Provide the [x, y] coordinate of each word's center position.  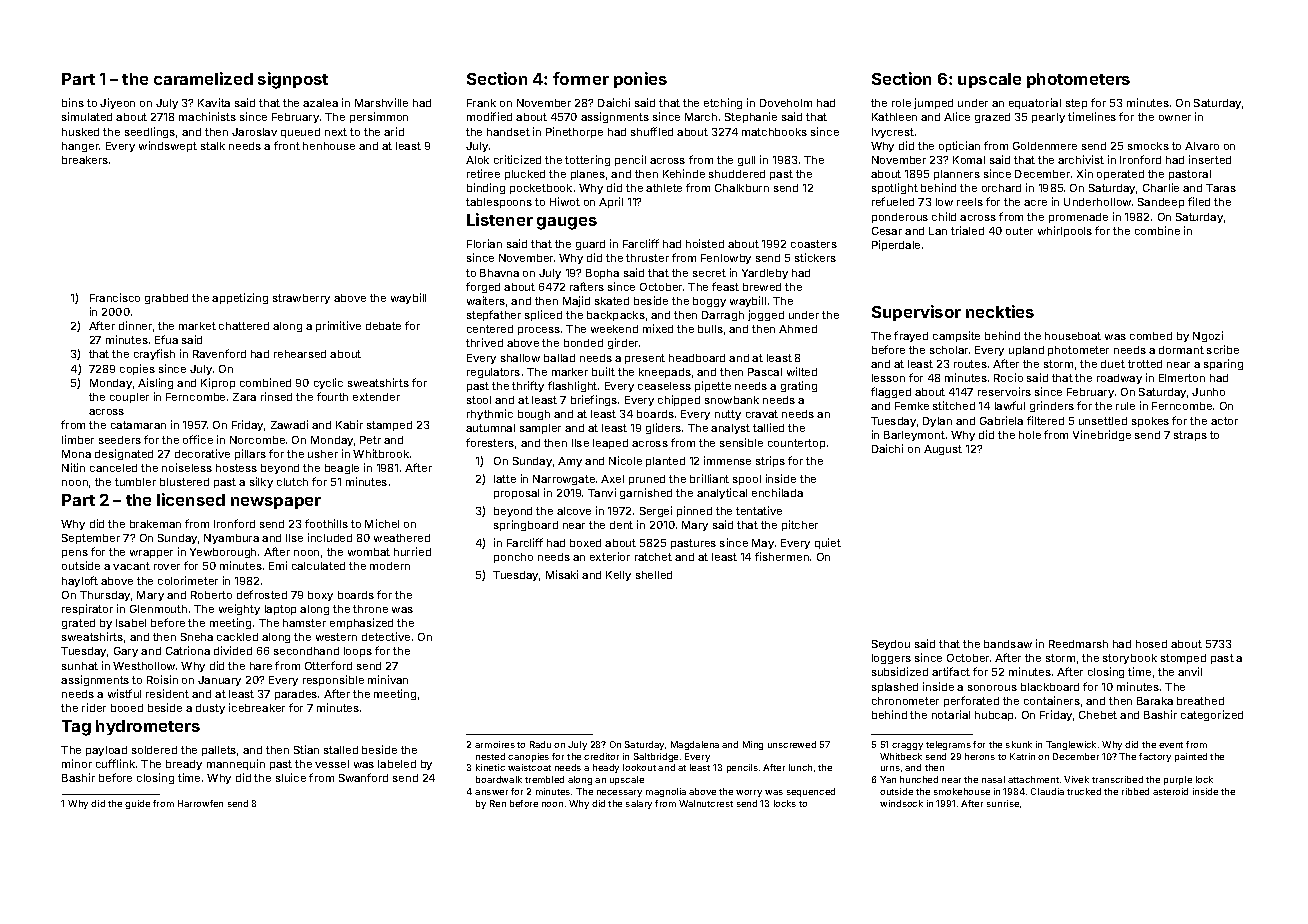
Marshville [381, 102]
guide [137, 804]
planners [957, 175]
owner [1175, 118]
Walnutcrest [706, 803]
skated [612, 301]
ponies [640, 80]
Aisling [155, 383]
